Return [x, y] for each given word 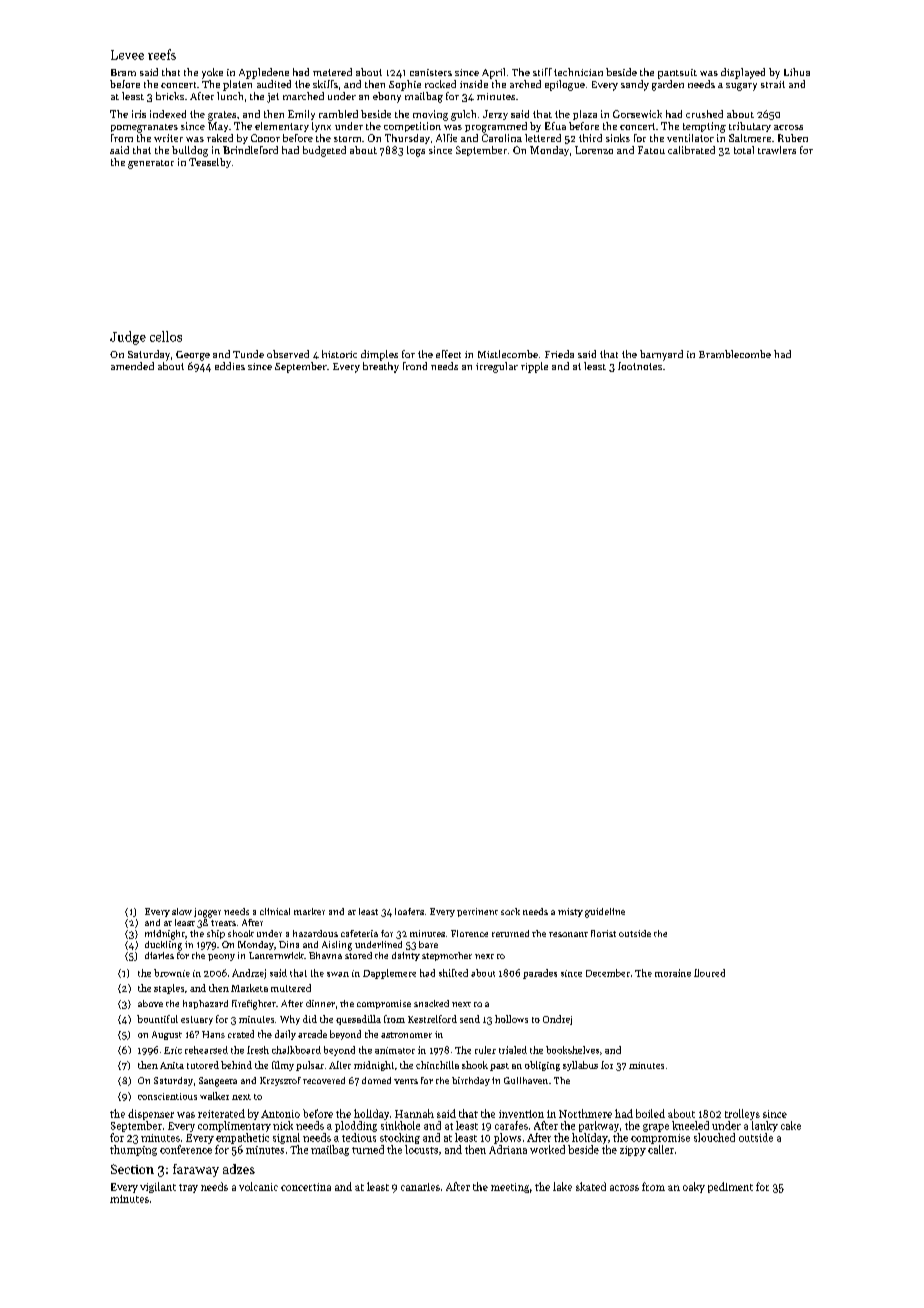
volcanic [258, 1186]
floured [709, 973]
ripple [534, 367]
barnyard [661, 355]
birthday [471, 1081]
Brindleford [250, 150]
